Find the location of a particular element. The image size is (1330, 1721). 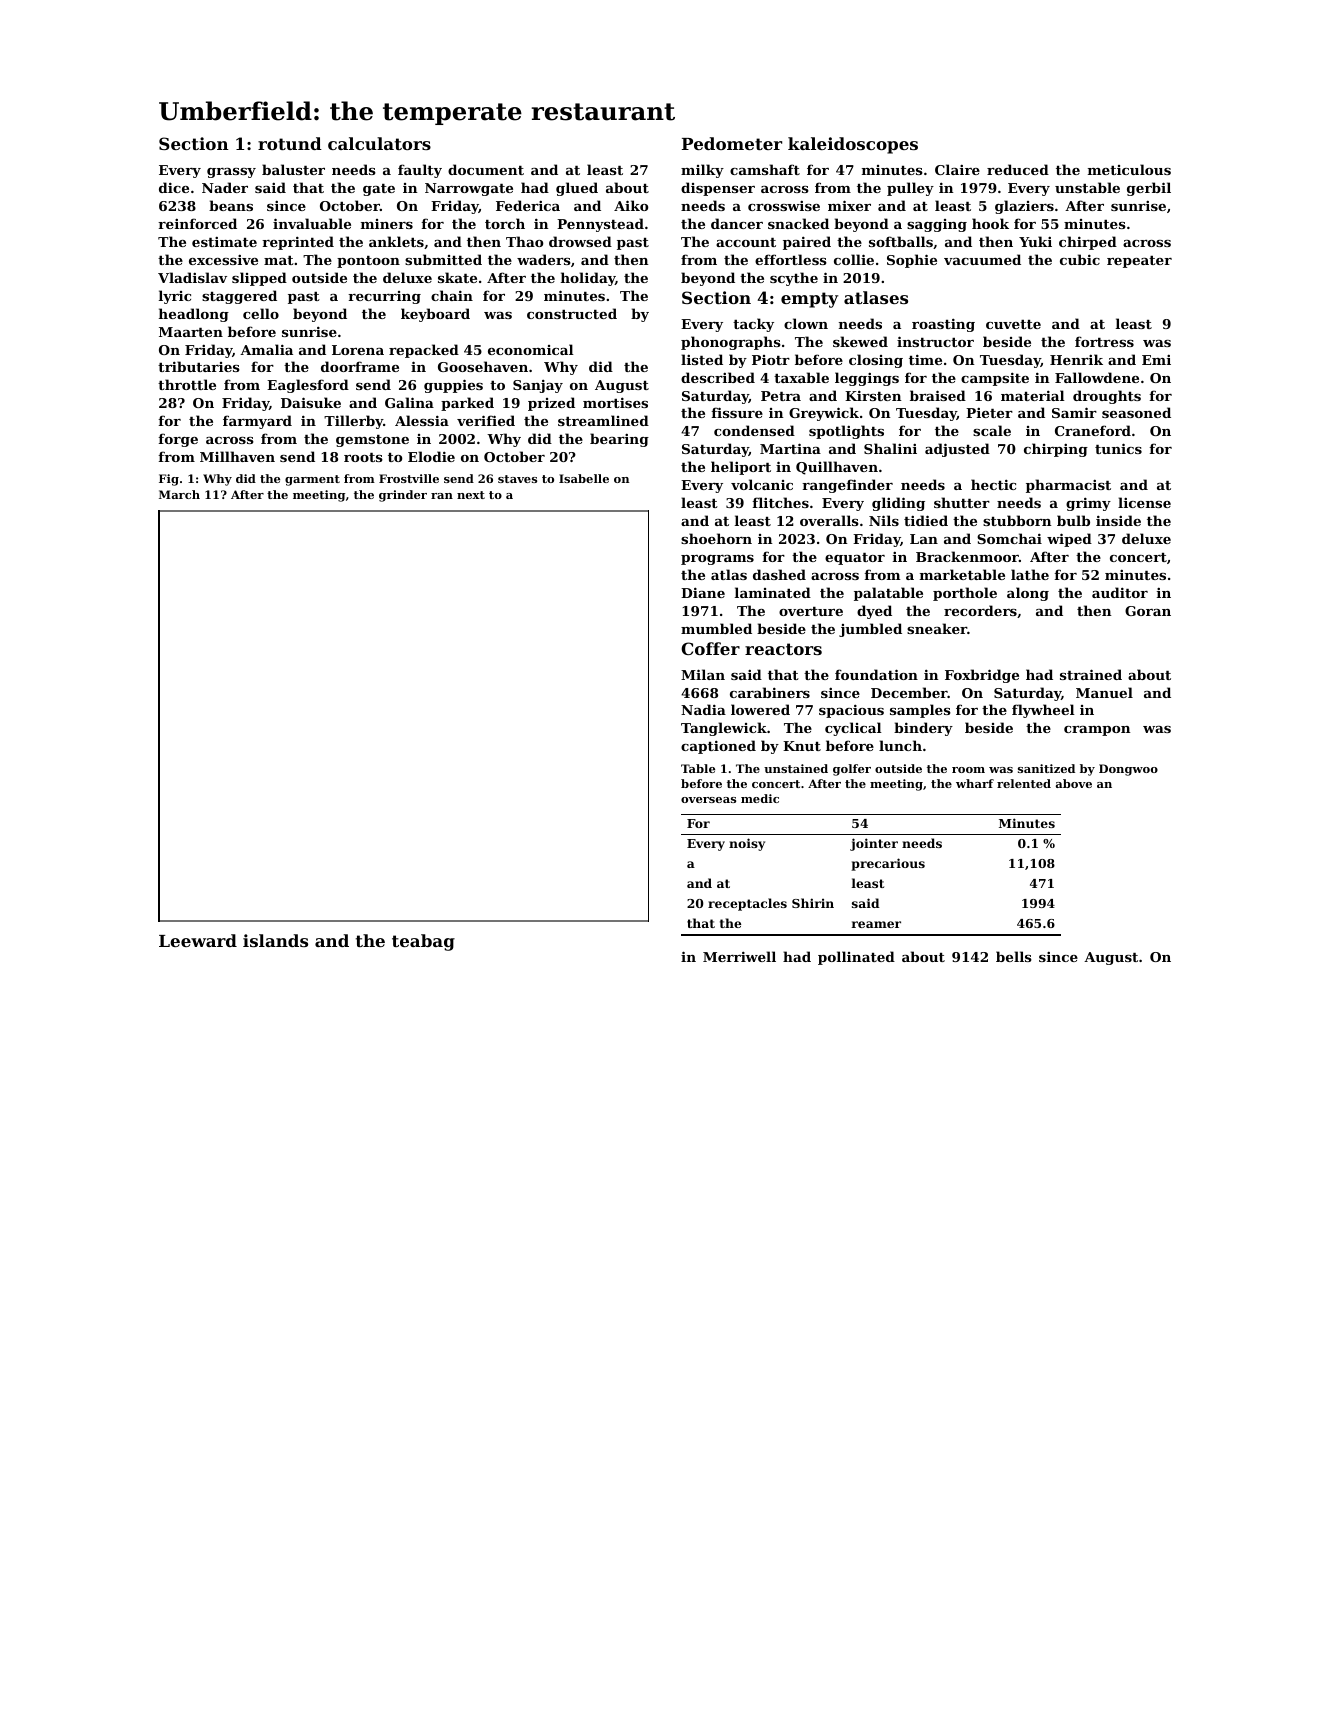

porthole is located at coordinates (965, 594).
